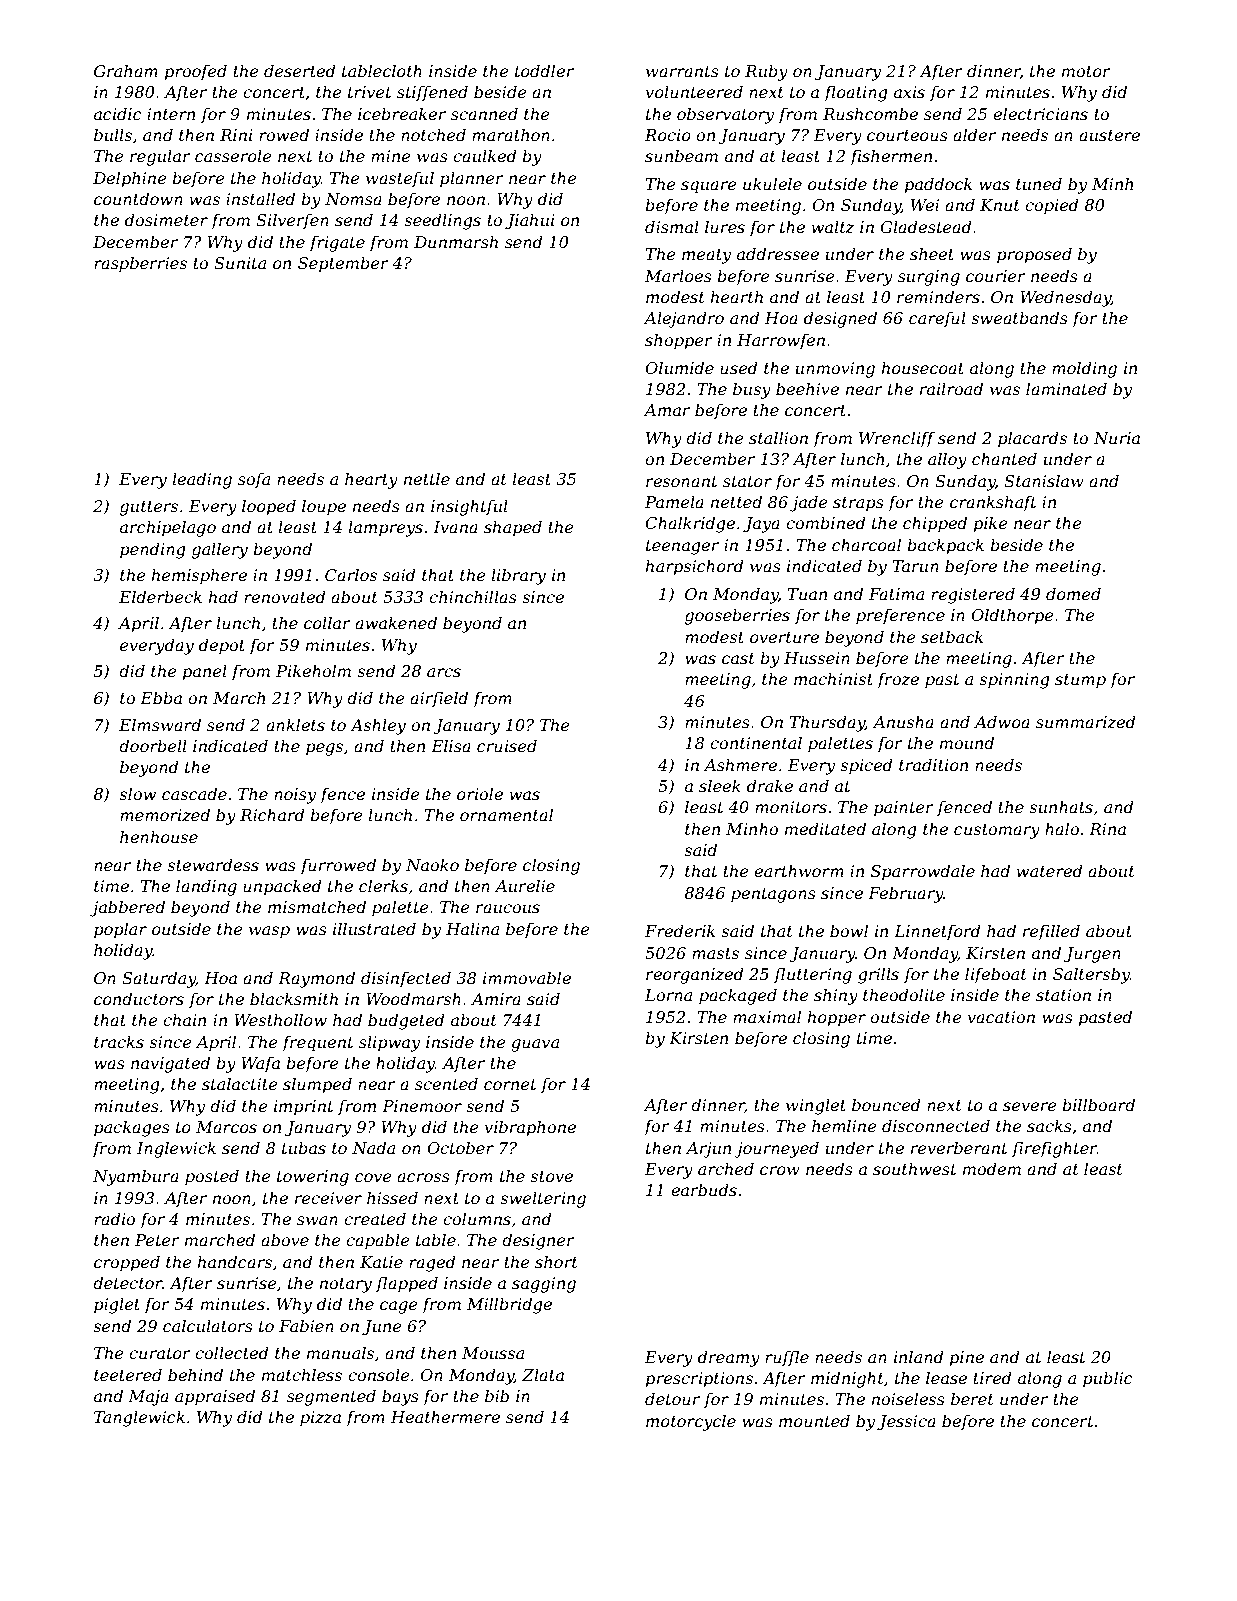  Describe the element at coordinates (738, 658) in the page. I see `cast` at that location.
